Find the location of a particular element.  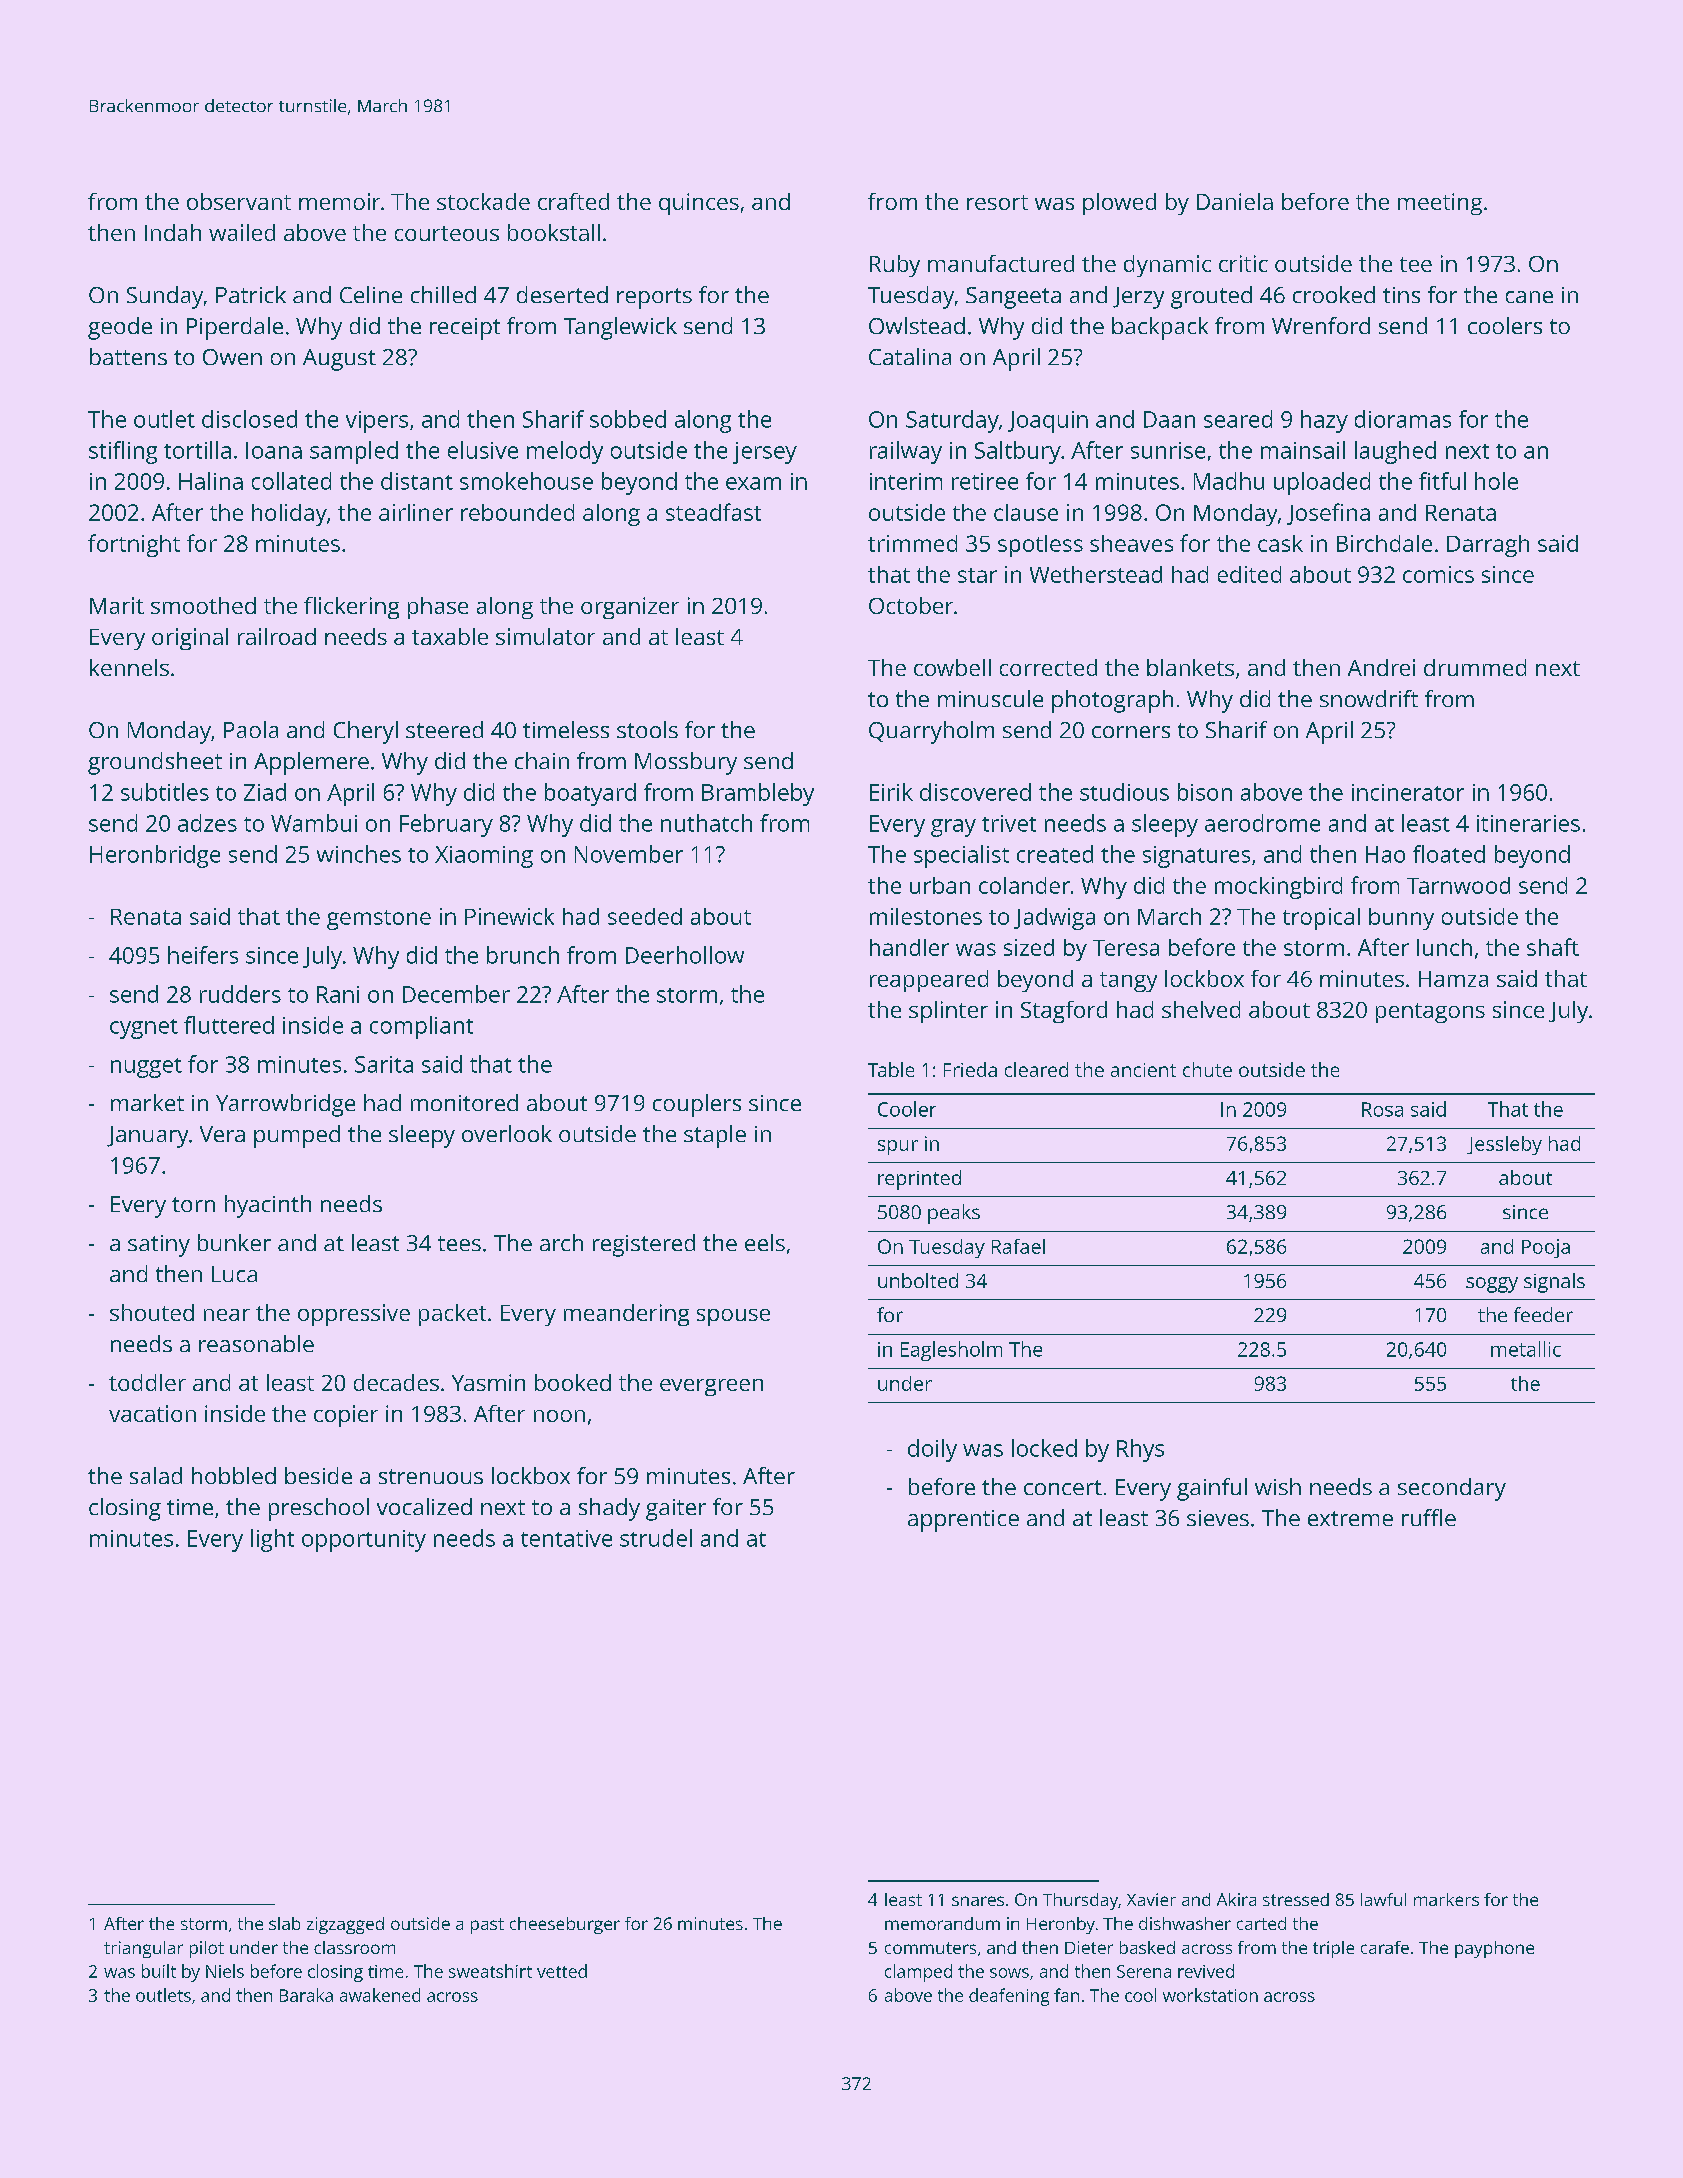

built is located at coordinates (159, 1971).
